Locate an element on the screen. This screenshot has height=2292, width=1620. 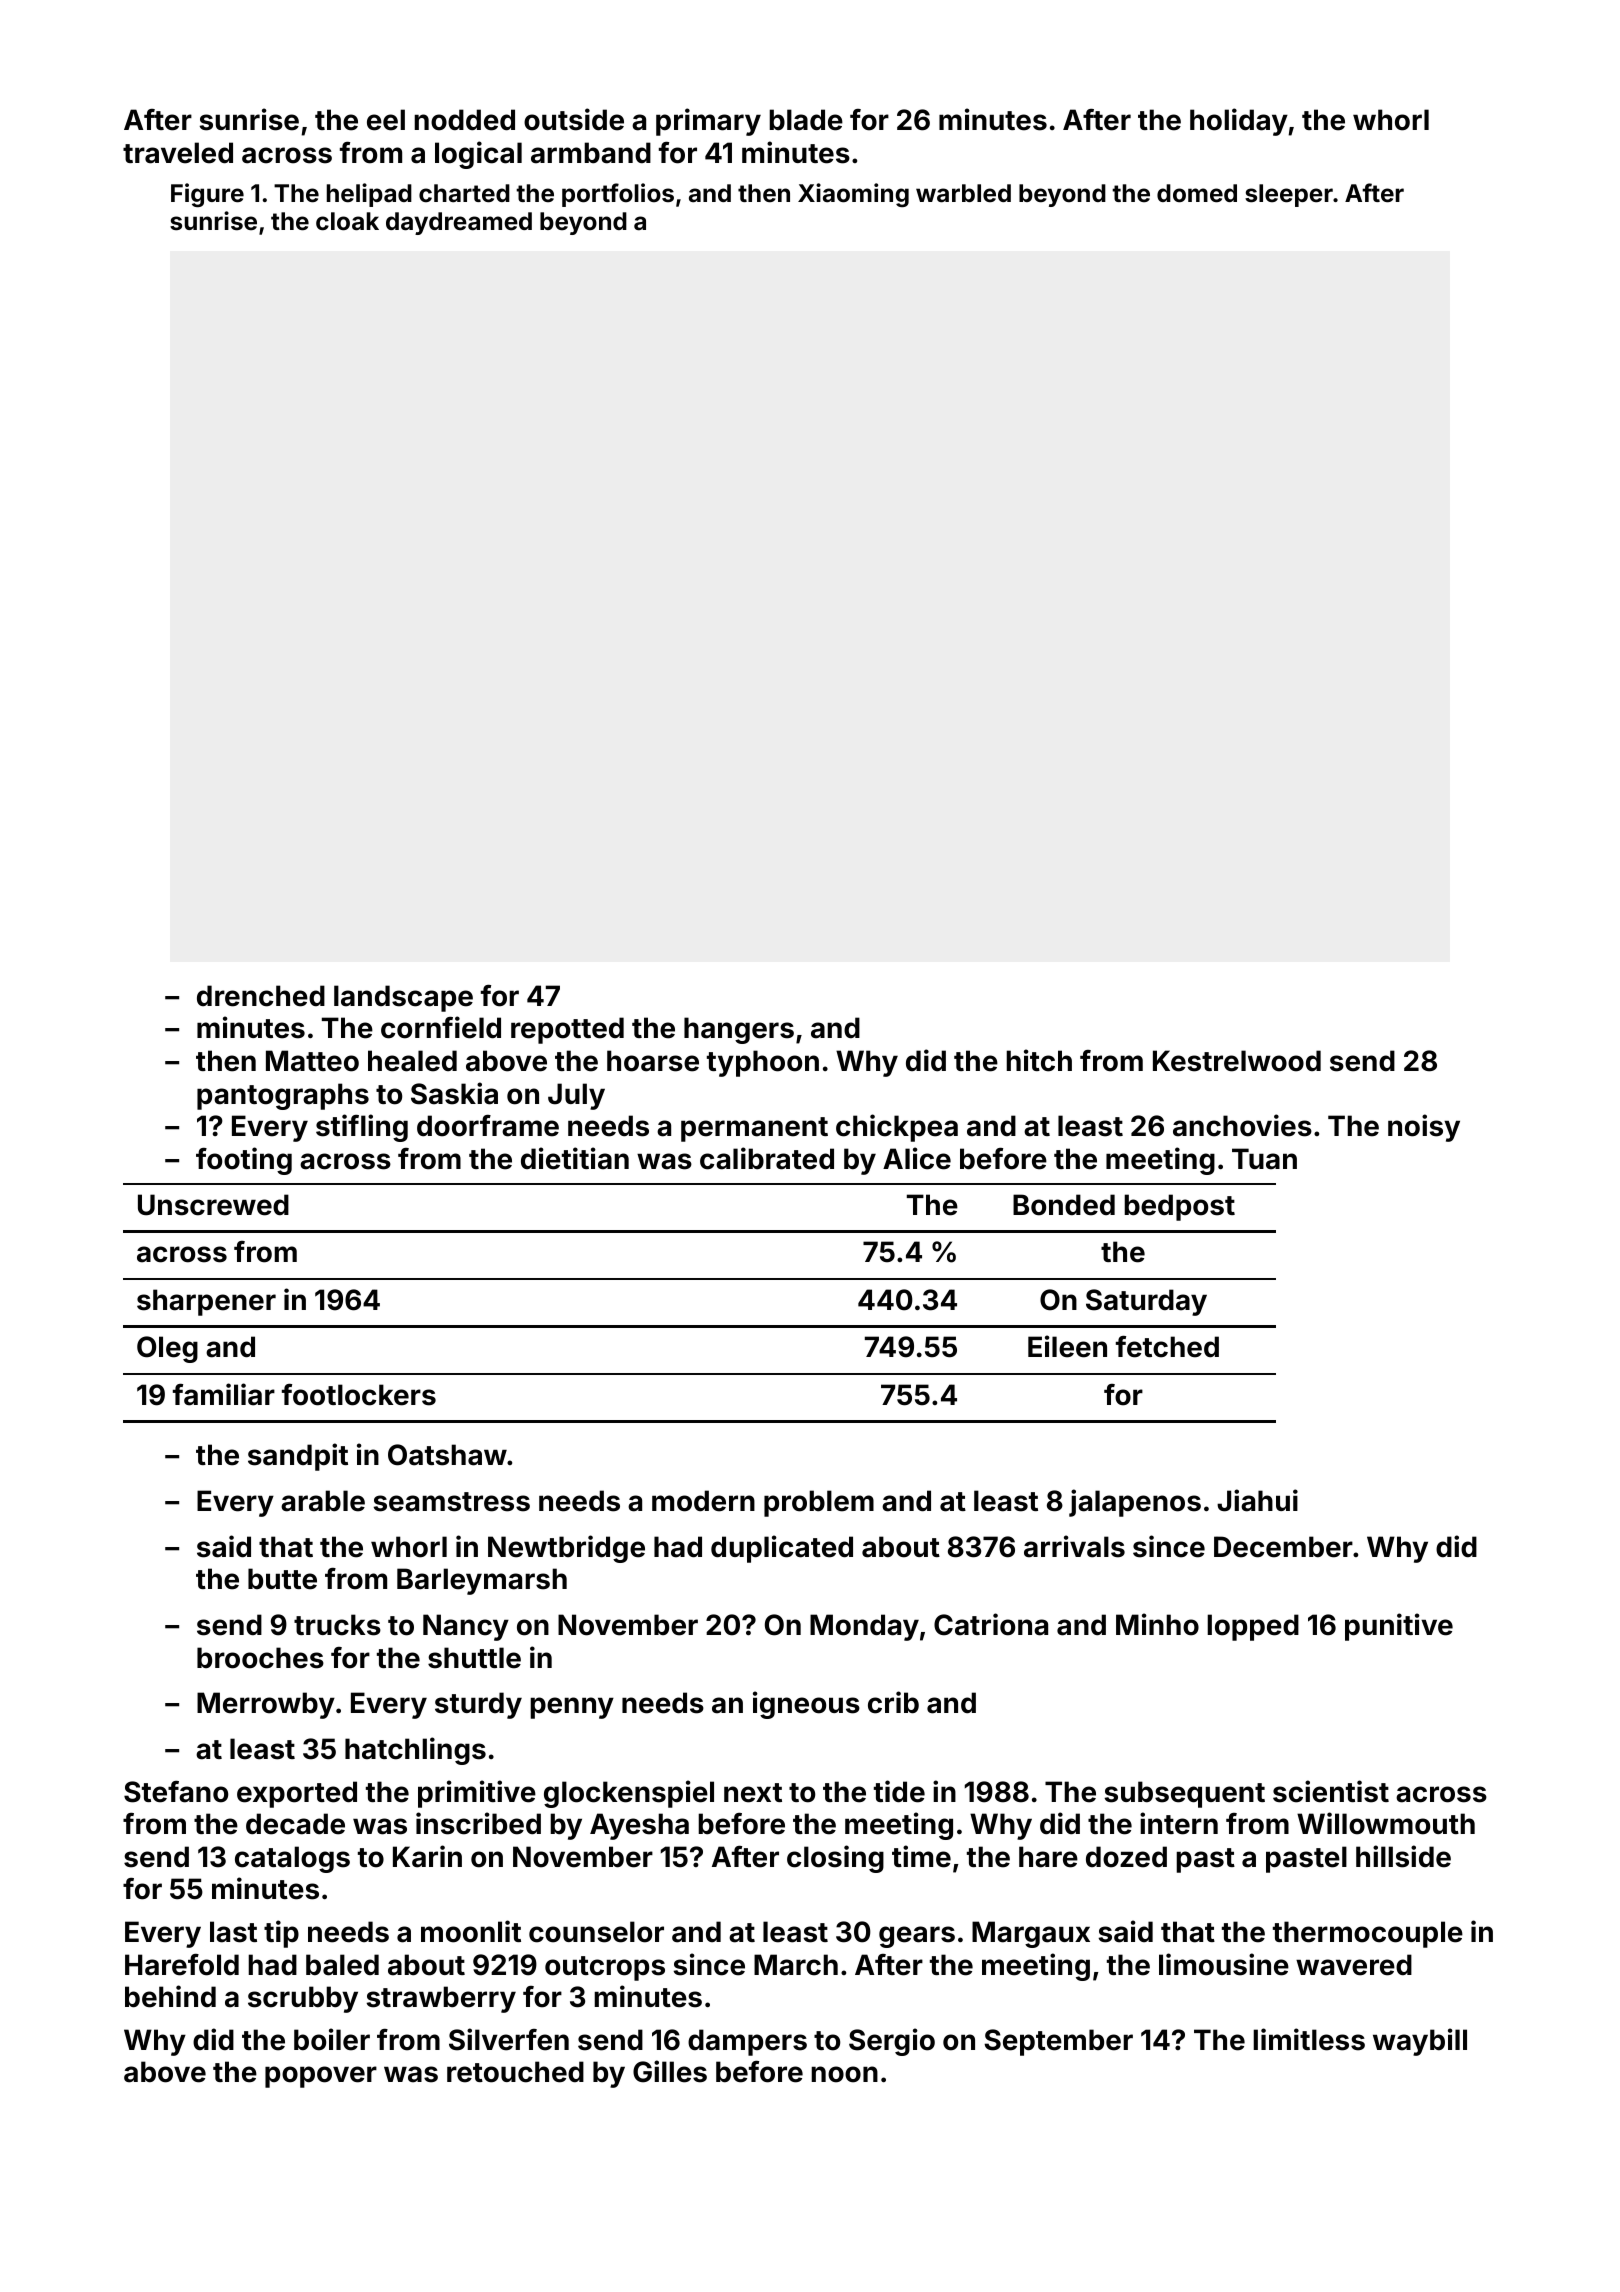
September is located at coordinates (1058, 2042).
